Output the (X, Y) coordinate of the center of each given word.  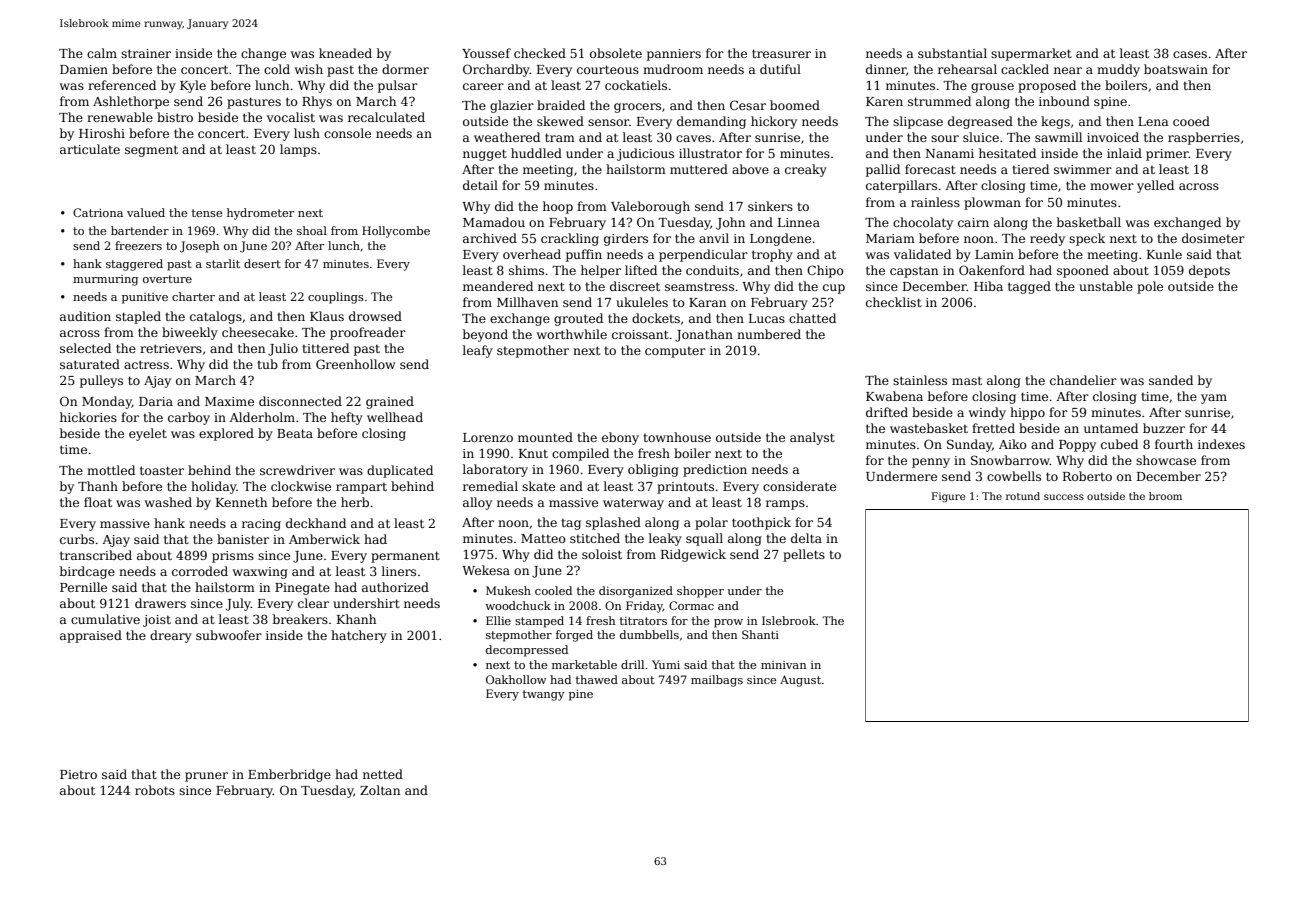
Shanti (760, 634)
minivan (783, 665)
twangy (544, 695)
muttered (699, 169)
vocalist (291, 117)
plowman (992, 203)
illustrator (710, 153)
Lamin (994, 254)
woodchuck (518, 605)
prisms (233, 557)
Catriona (98, 212)
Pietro (78, 774)
